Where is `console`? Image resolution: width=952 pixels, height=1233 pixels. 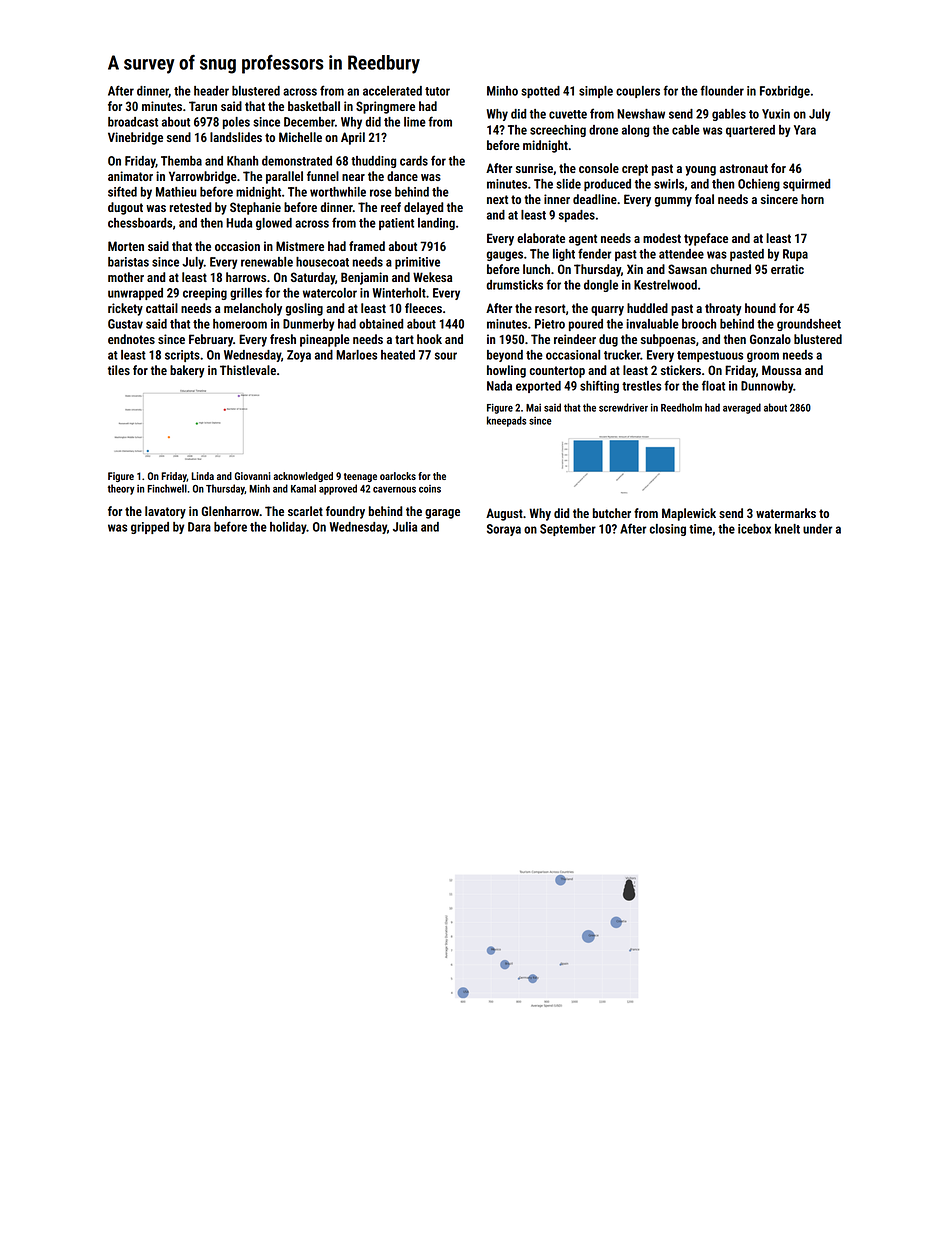
console is located at coordinates (599, 168).
